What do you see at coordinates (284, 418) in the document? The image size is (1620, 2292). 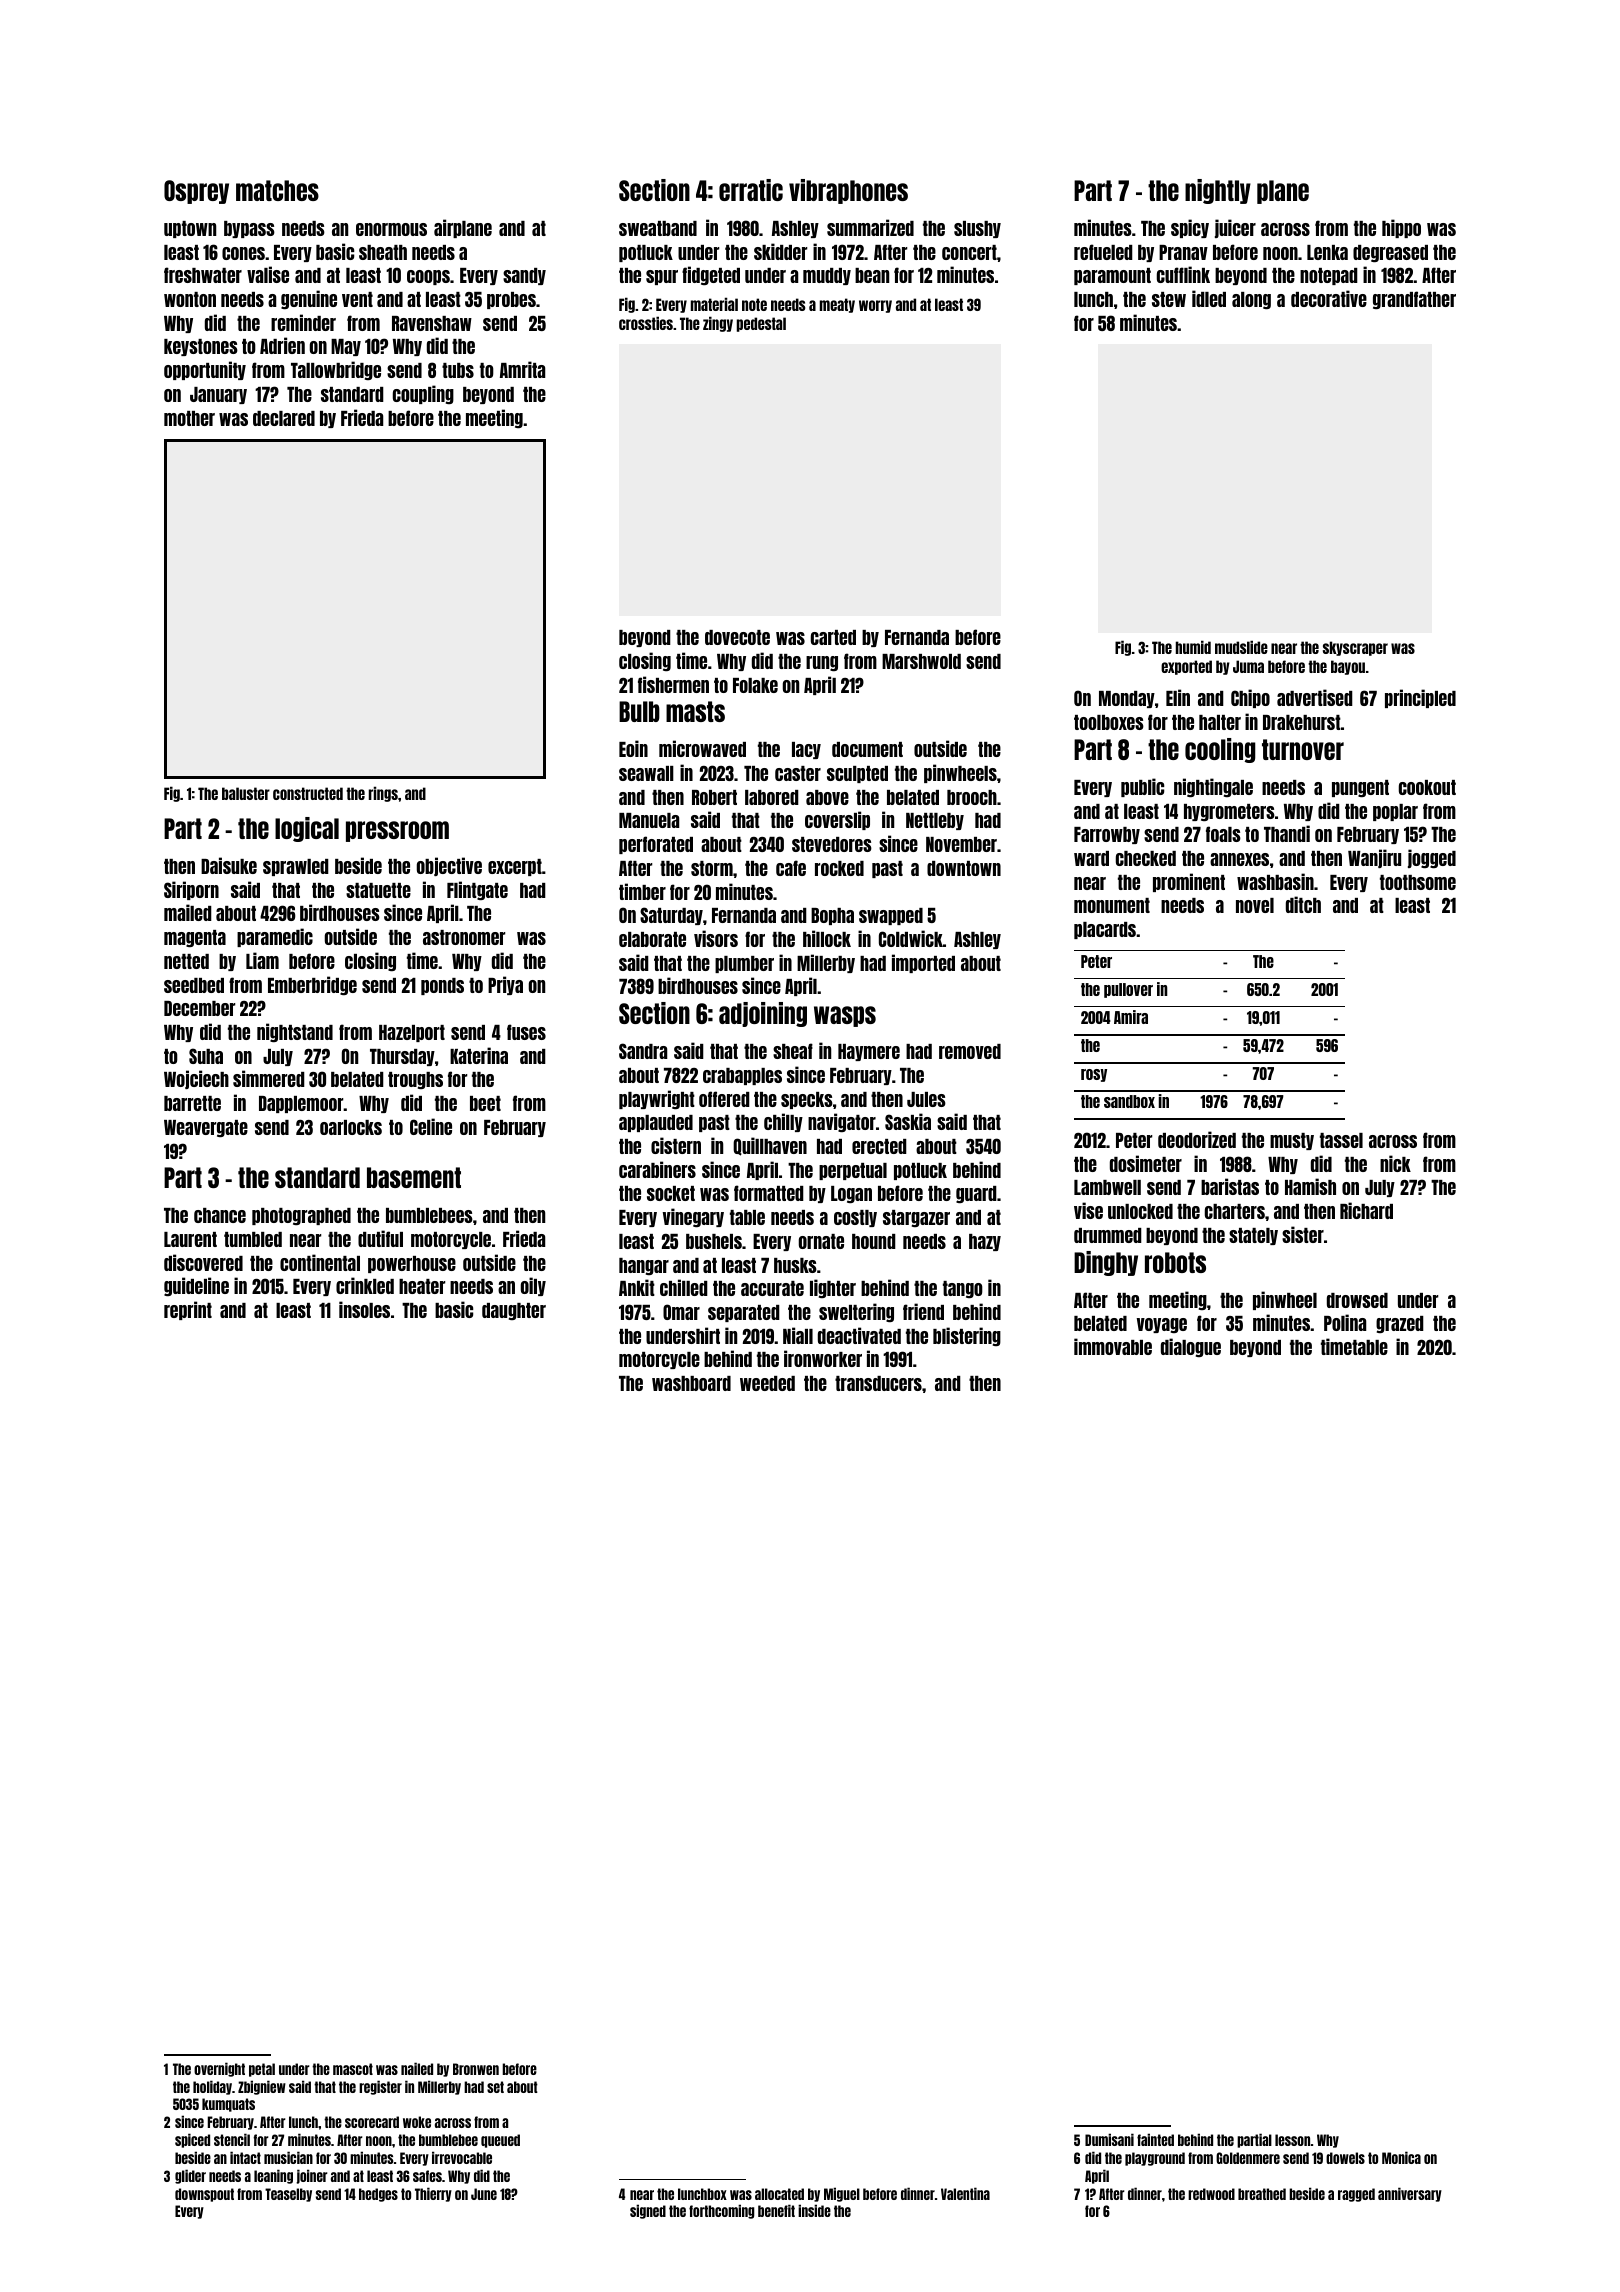 I see `declared` at bounding box center [284, 418].
